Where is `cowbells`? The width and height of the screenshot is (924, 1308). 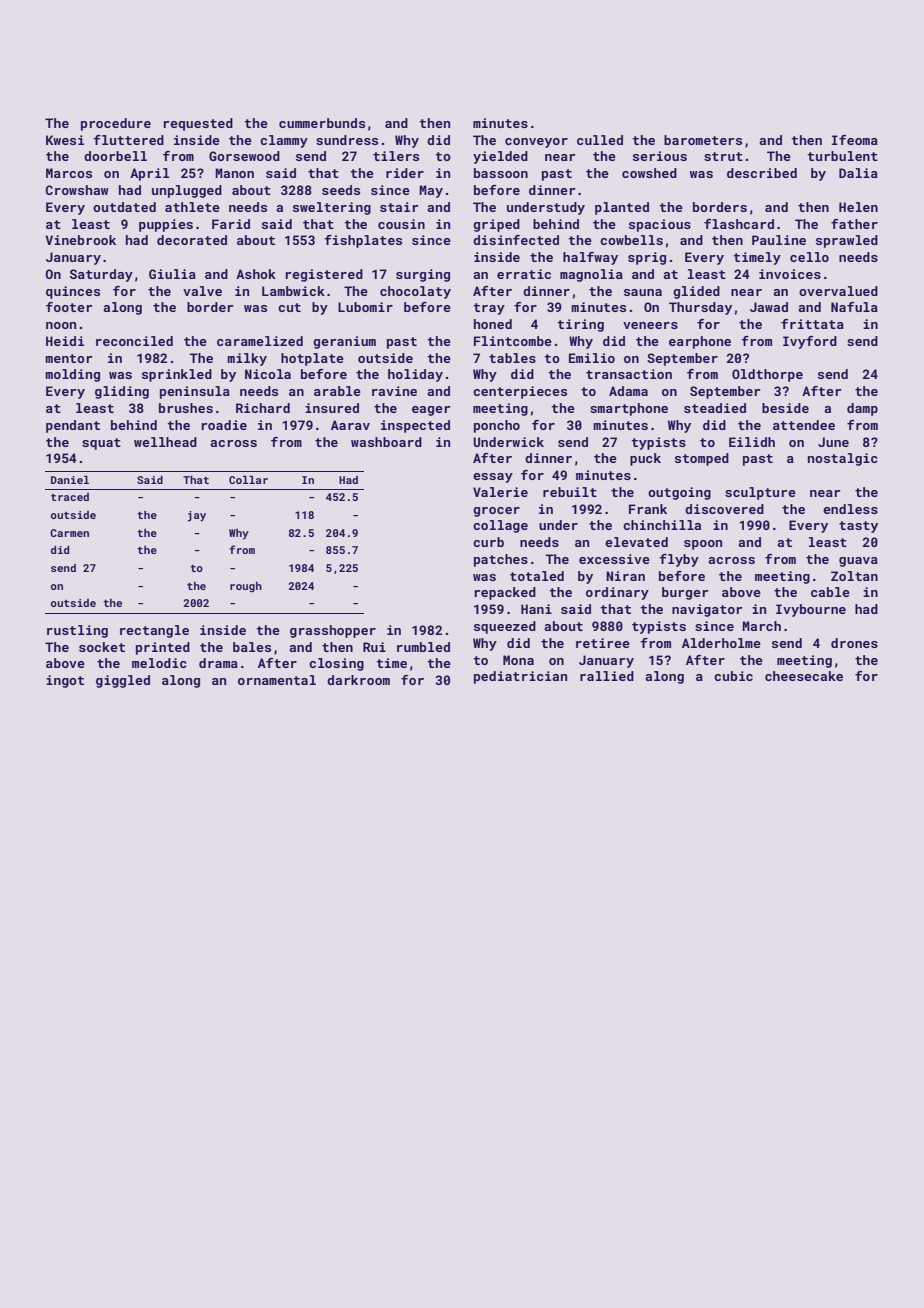
cowbells is located at coordinates (631, 240).
